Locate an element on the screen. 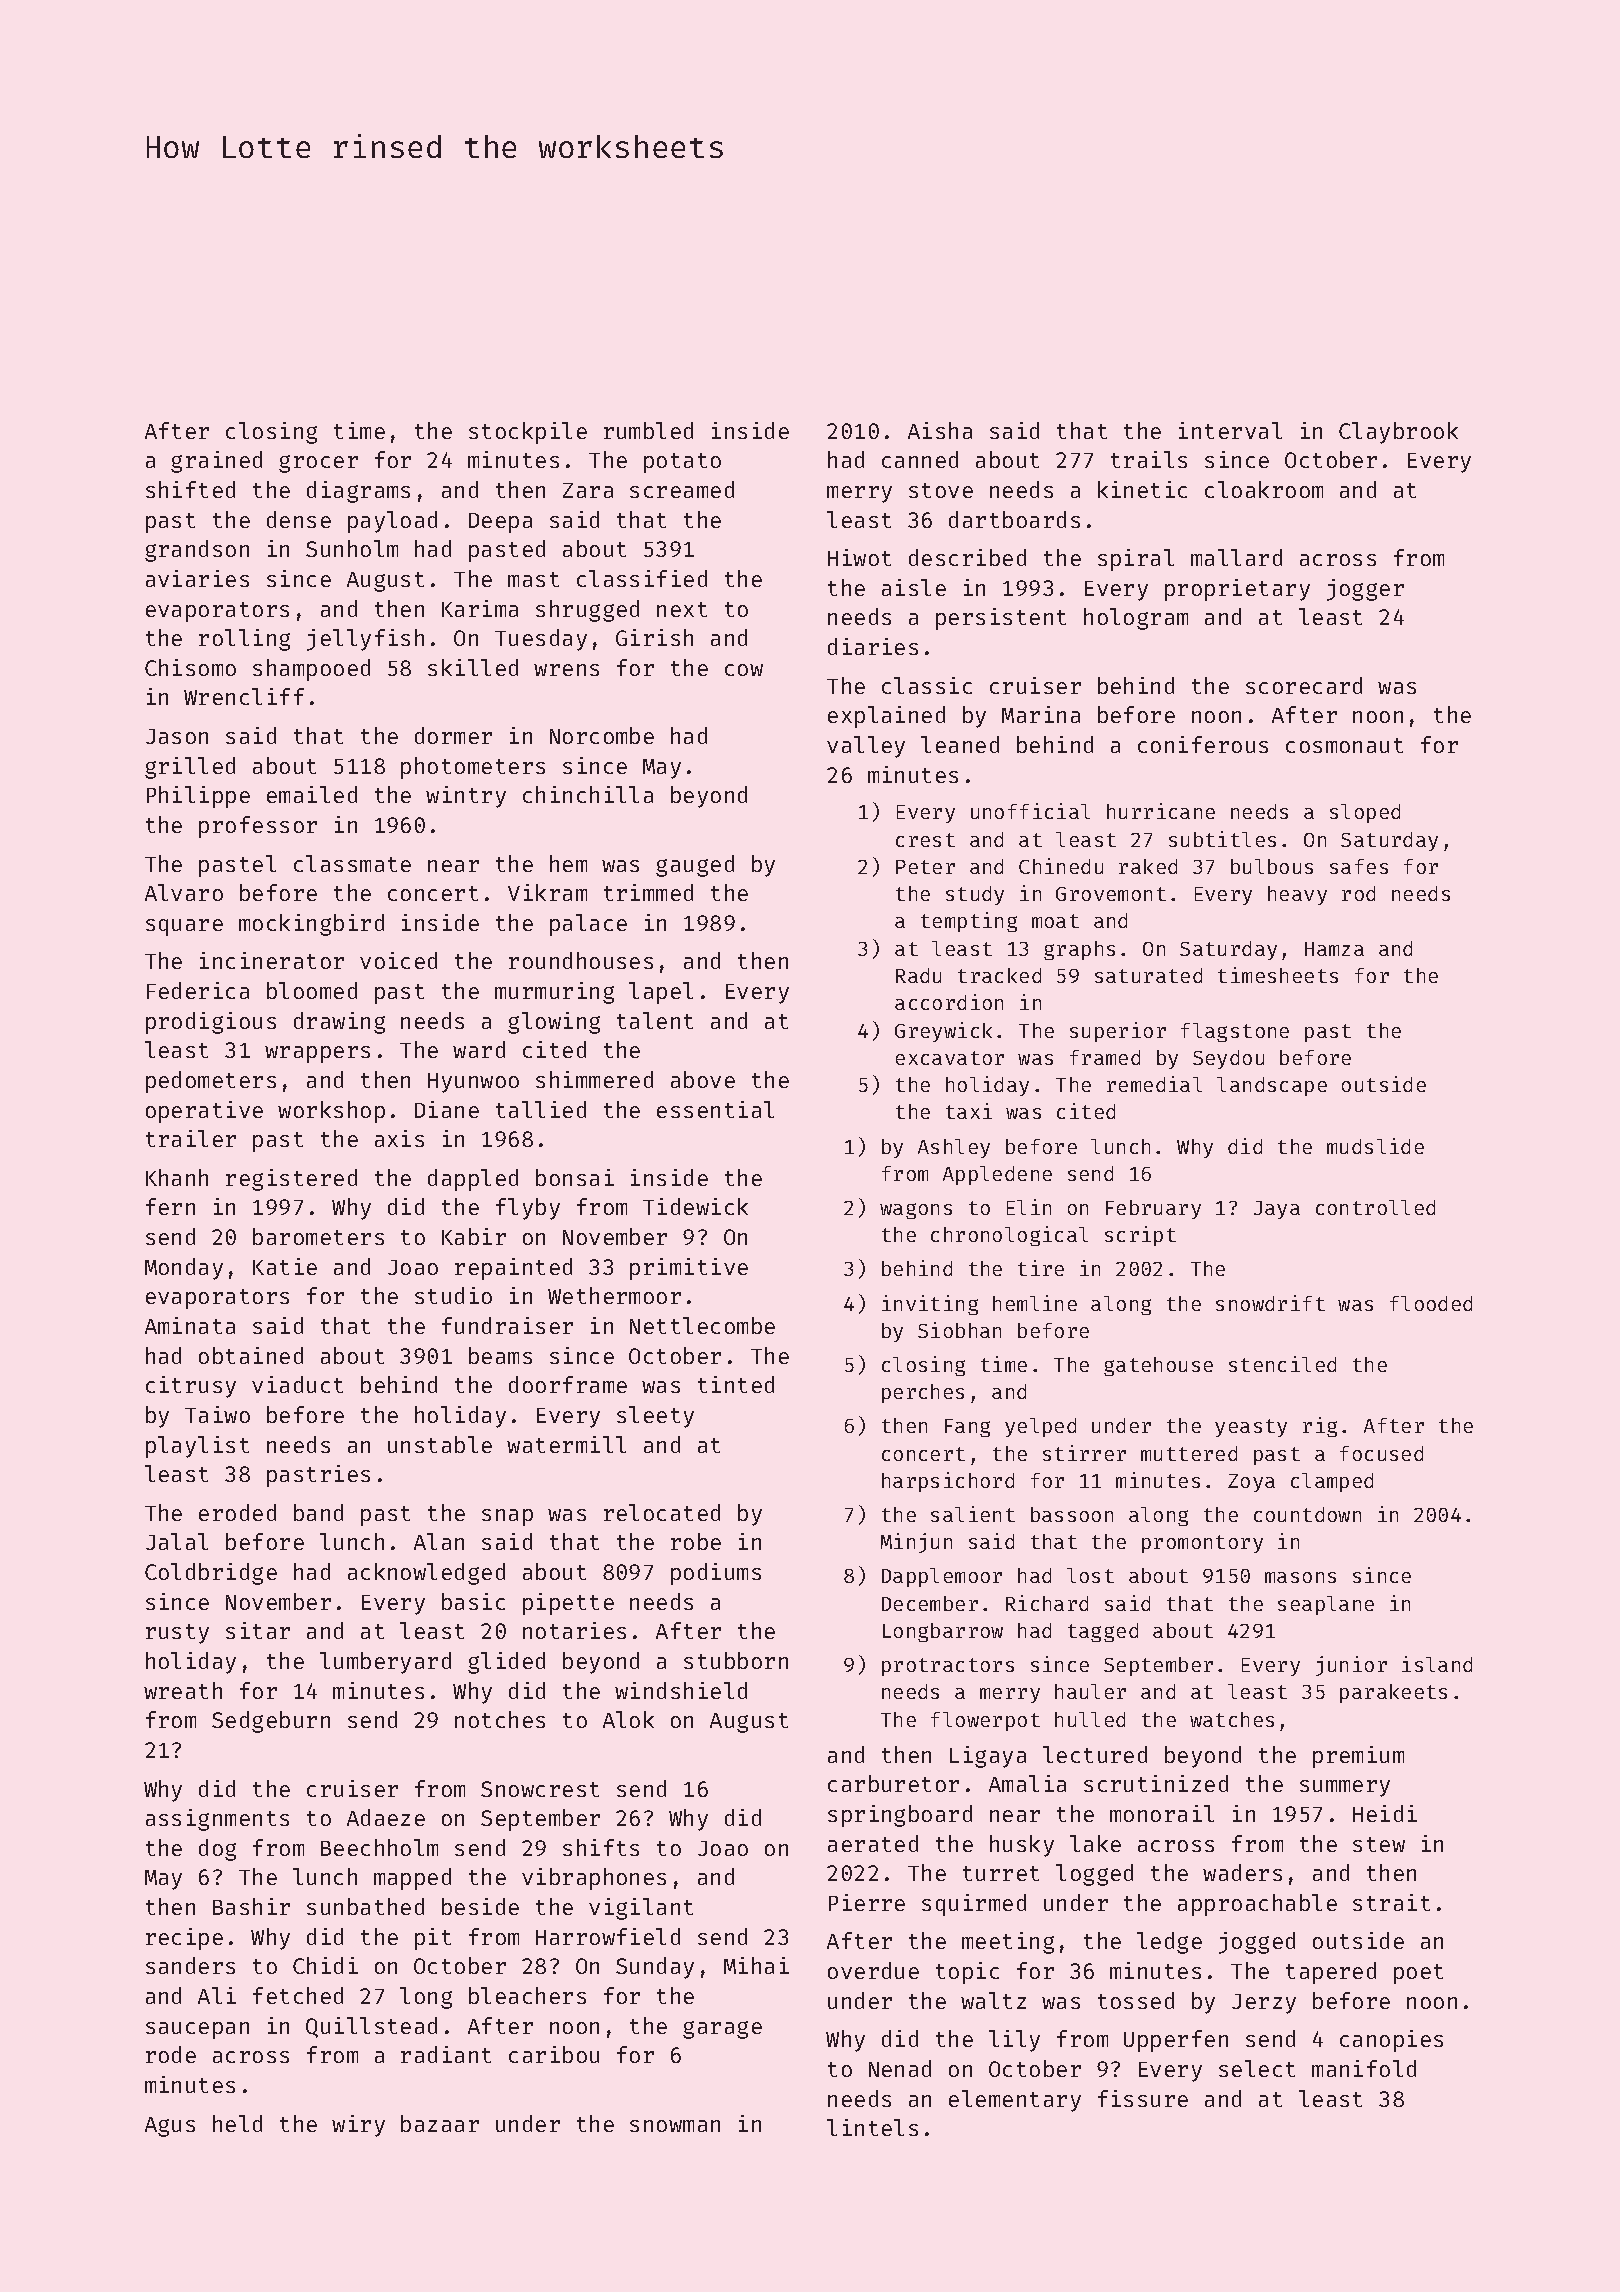 The width and height of the screenshot is (1620, 2292). grained is located at coordinates (216, 462).
